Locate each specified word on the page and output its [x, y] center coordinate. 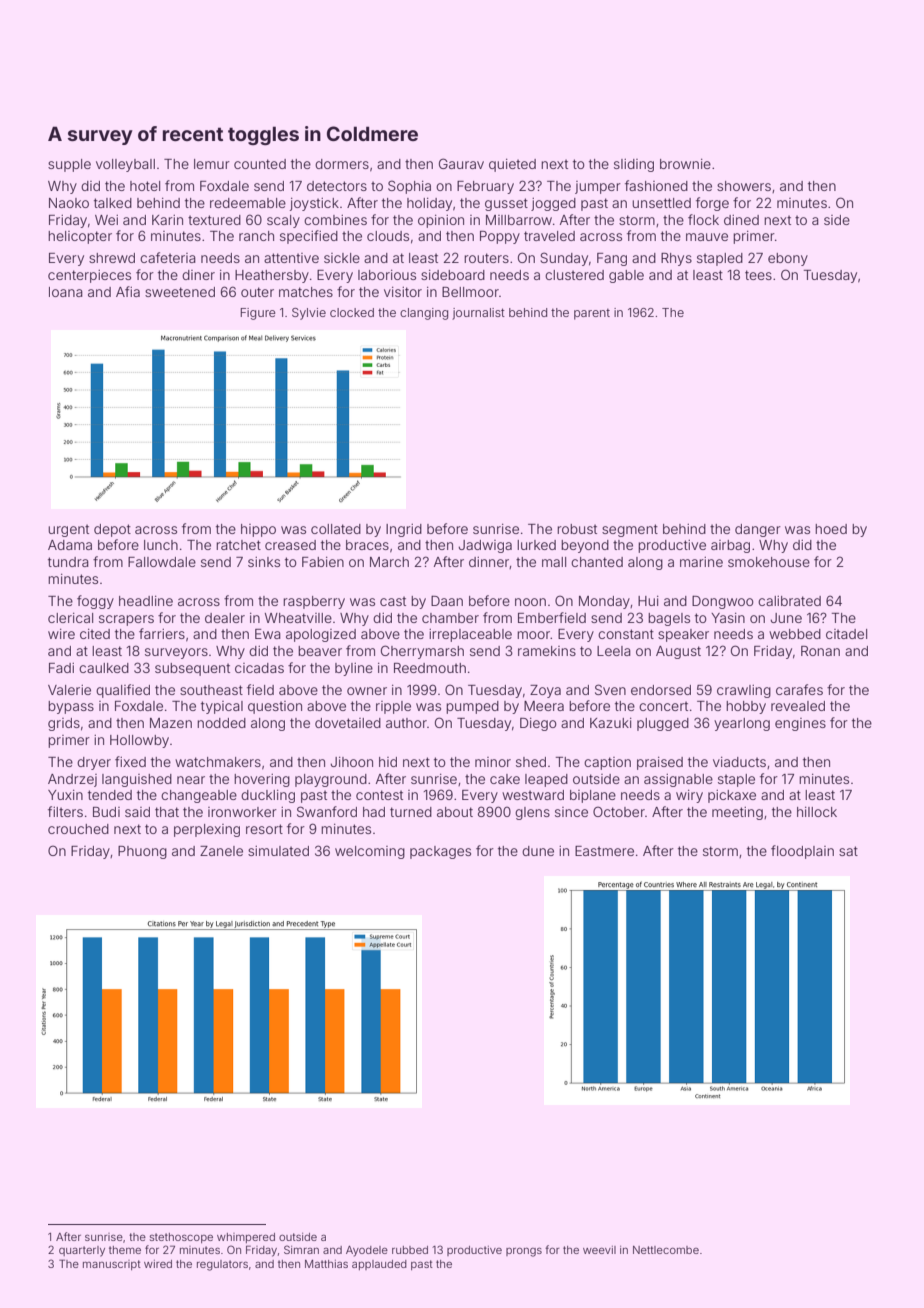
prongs [524, 1252]
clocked [352, 312]
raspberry [314, 602]
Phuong [142, 852]
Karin [167, 220]
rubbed [410, 1250]
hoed [831, 529]
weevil [599, 1250]
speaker [683, 635]
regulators [222, 1265]
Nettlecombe [666, 1250]
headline [146, 601]
